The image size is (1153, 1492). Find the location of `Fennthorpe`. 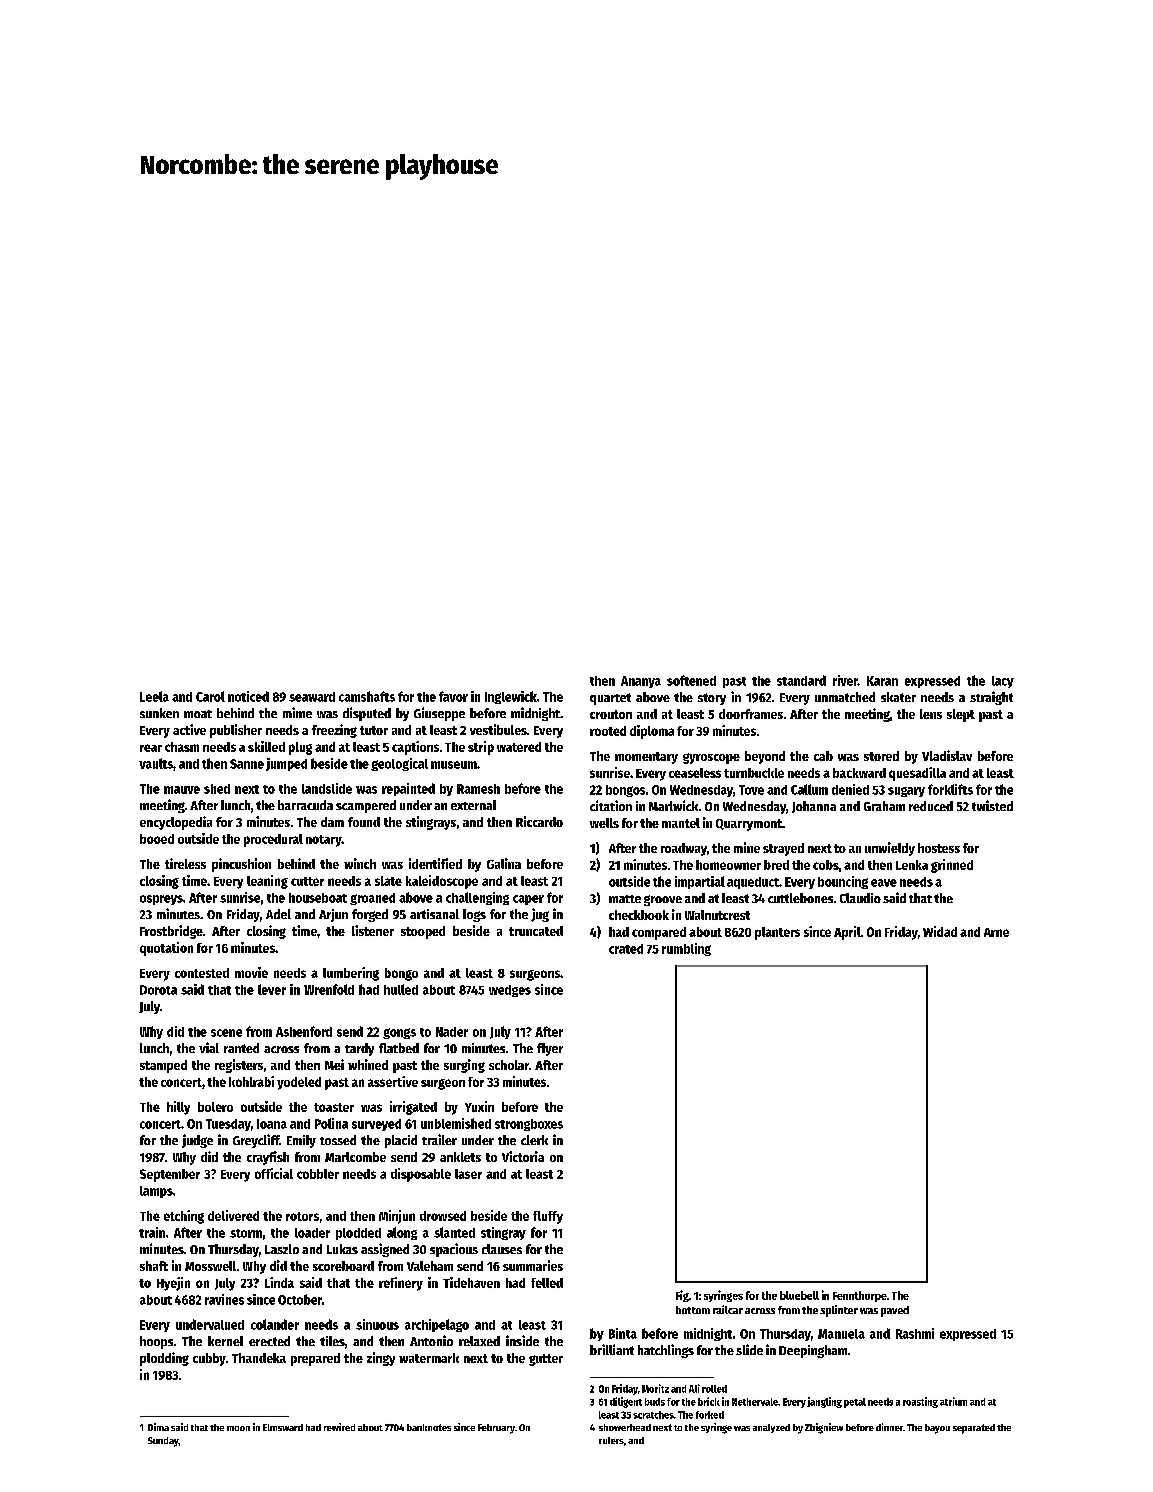

Fennthorpe is located at coordinates (860, 1296).
